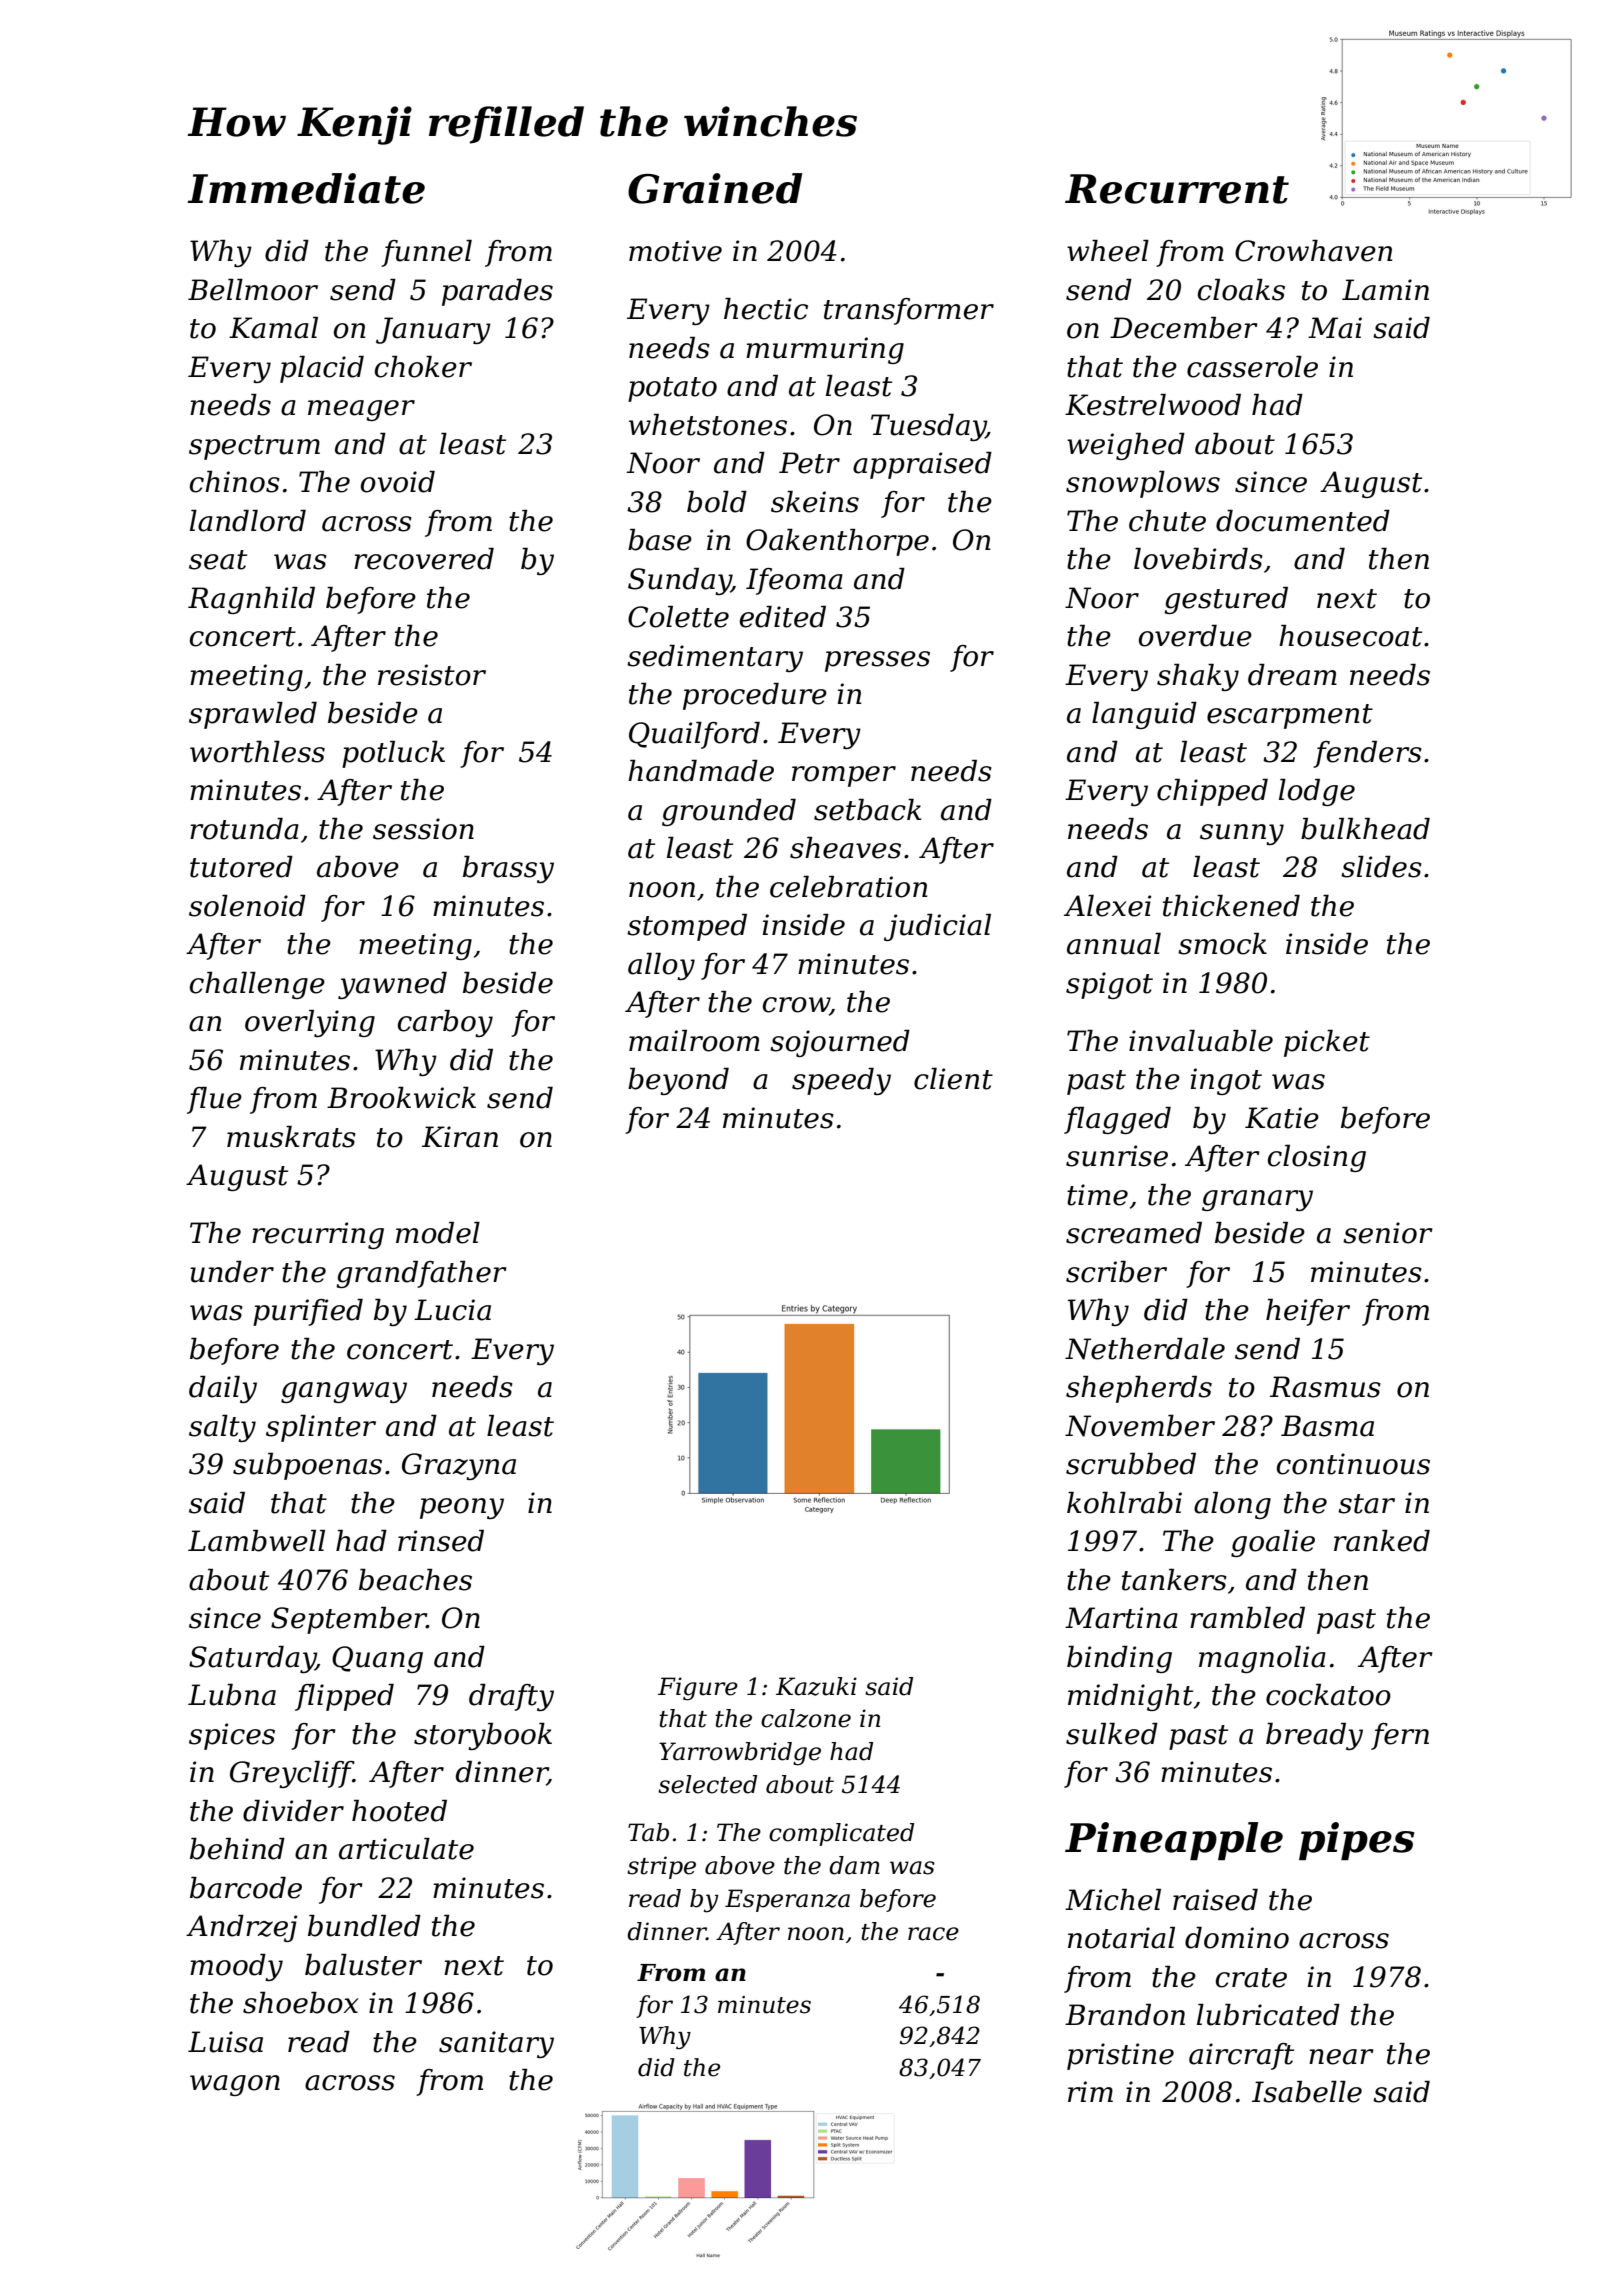 The width and height of the screenshot is (1620, 2292). I want to click on Lubna, so click(232, 1695).
